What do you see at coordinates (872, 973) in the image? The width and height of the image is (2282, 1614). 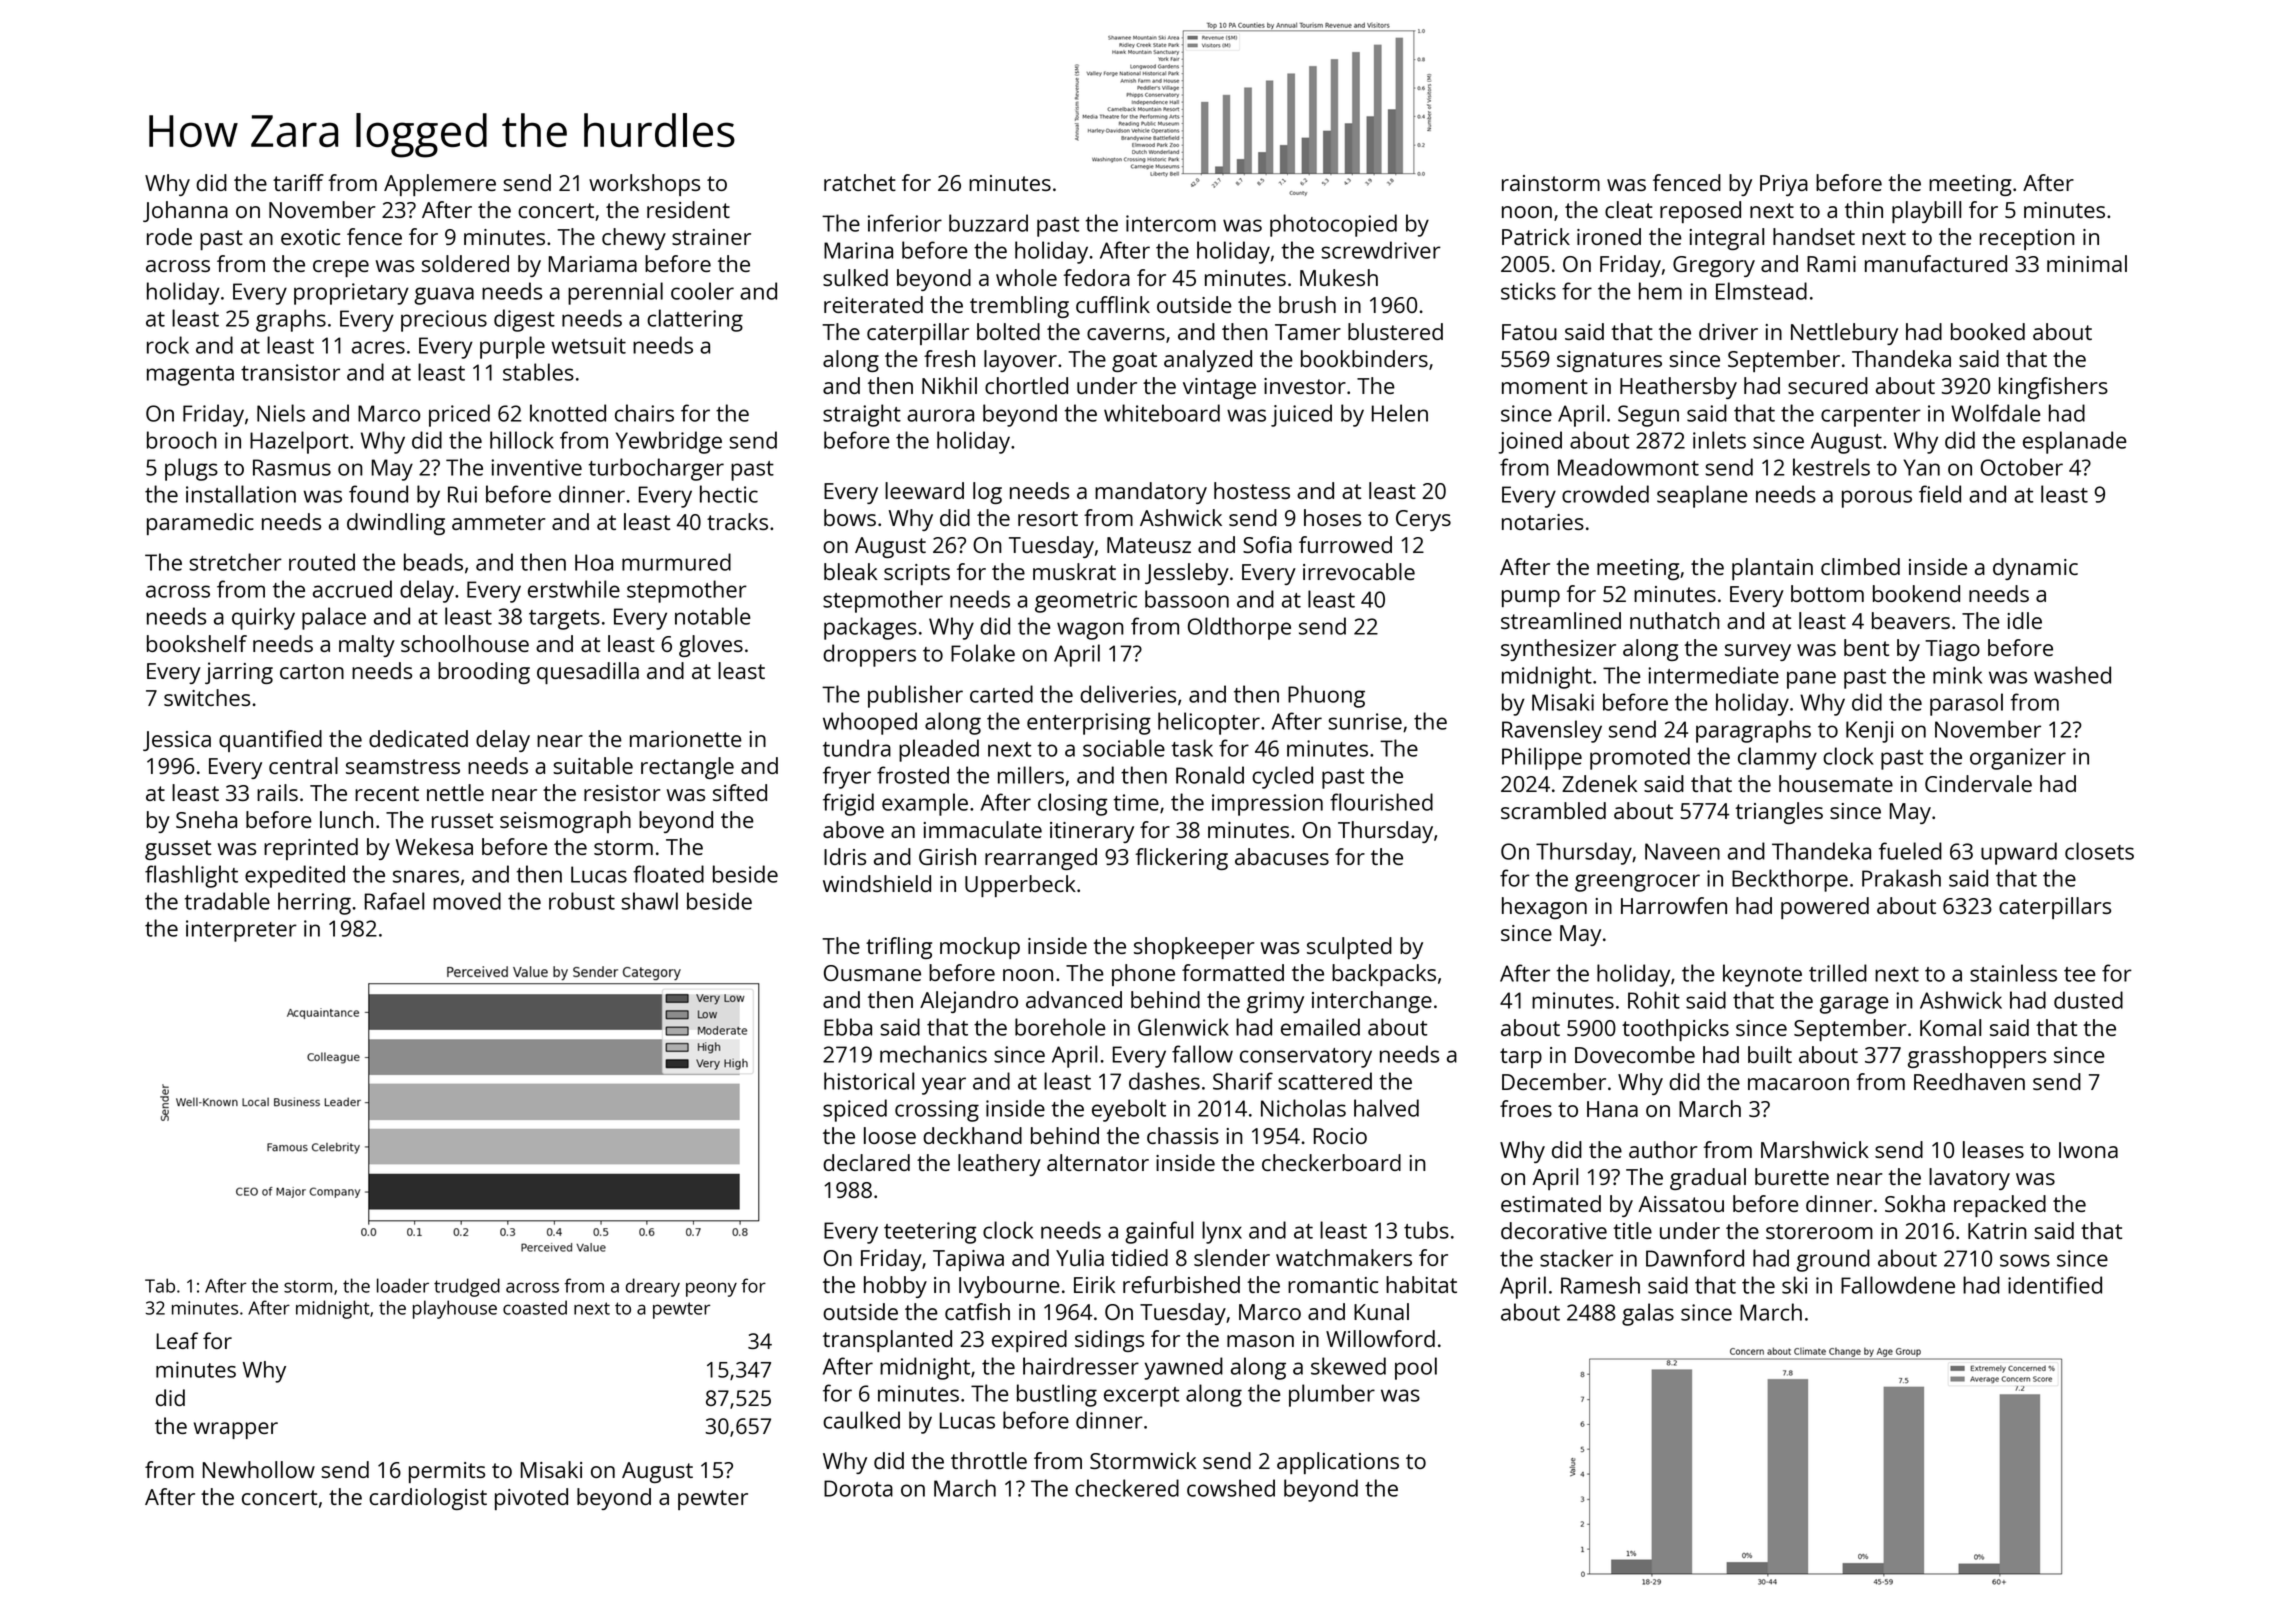 I see `Ousmane` at bounding box center [872, 973].
